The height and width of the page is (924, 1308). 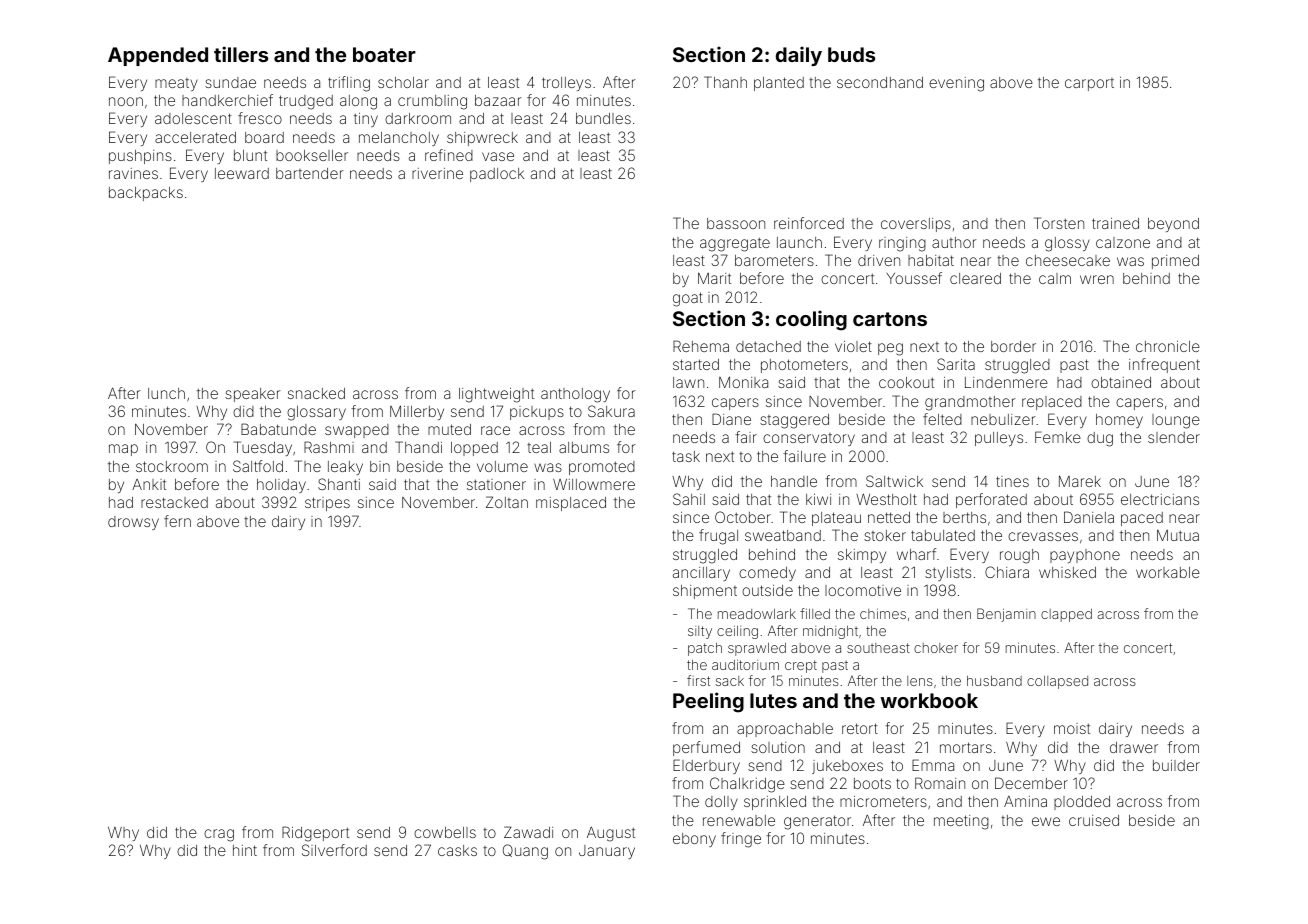 I want to click on buds, so click(x=851, y=54).
